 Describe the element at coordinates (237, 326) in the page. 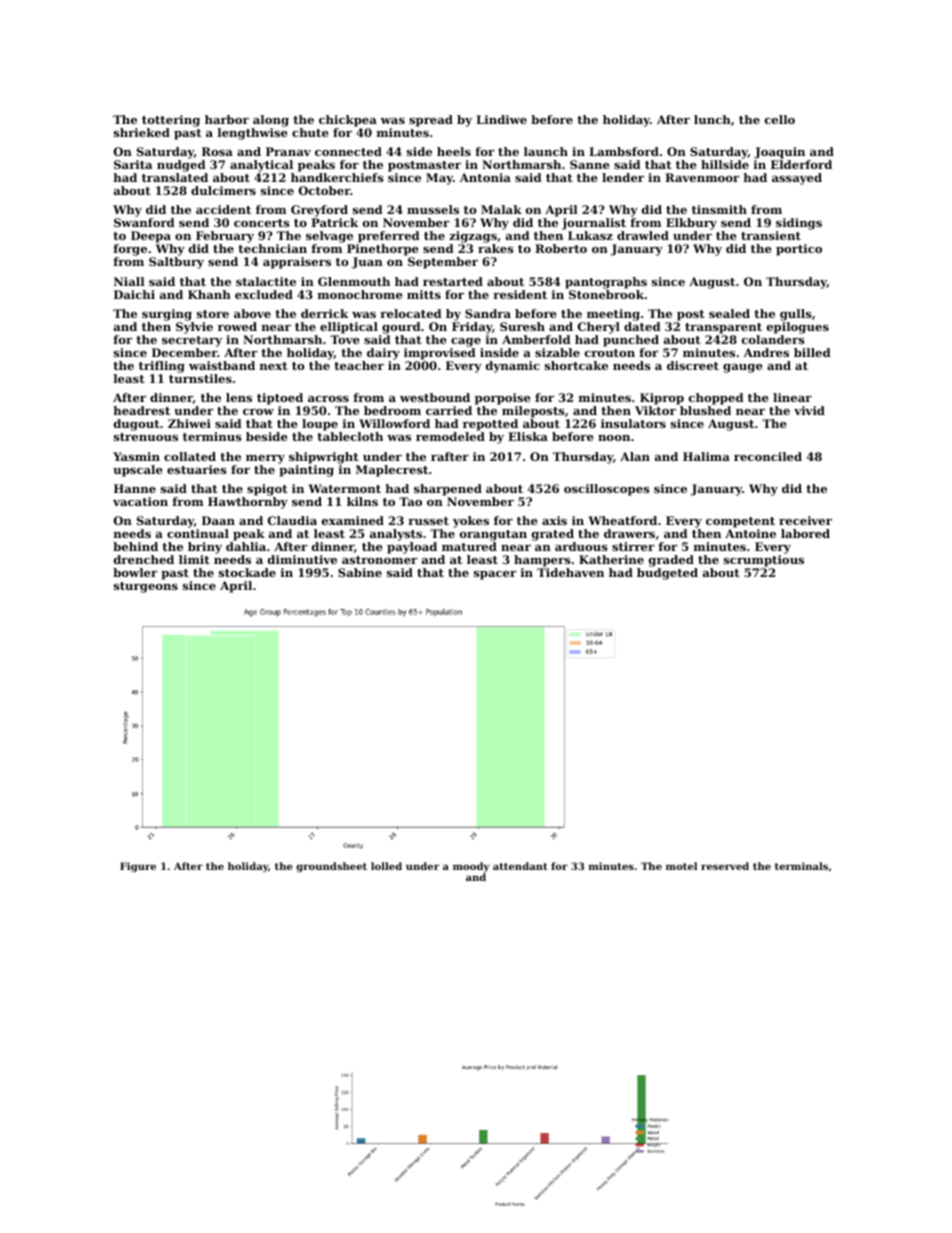

I see `rowed` at that location.
